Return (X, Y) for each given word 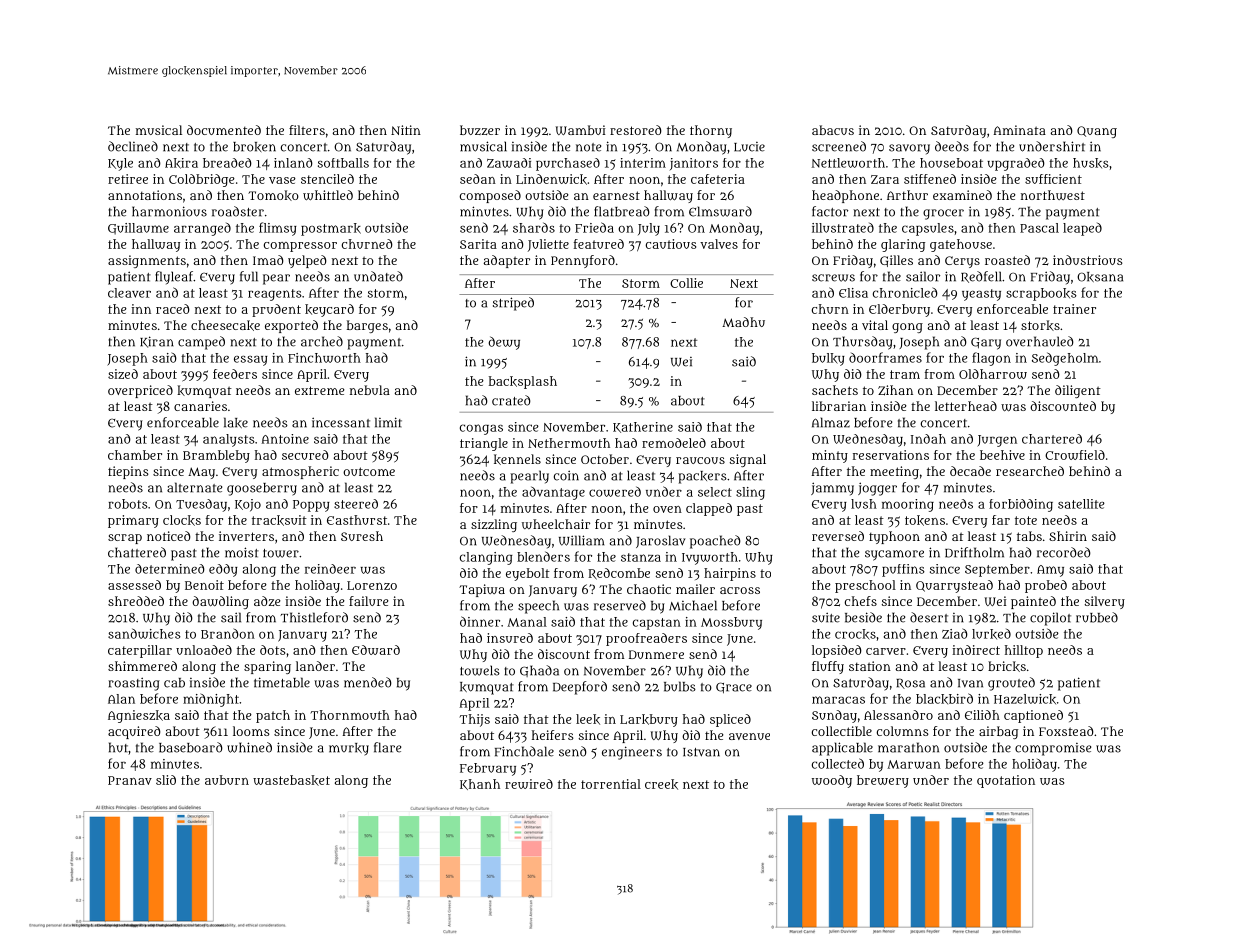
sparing (267, 667)
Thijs (474, 720)
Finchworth (324, 358)
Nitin (406, 130)
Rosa (910, 683)
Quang (1097, 132)
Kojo (248, 505)
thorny (711, 131)
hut (118, 747)
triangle (484, 444)
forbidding (1021, 505)
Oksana (1100, 277)
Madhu (743, 322)
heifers (553, 735)
